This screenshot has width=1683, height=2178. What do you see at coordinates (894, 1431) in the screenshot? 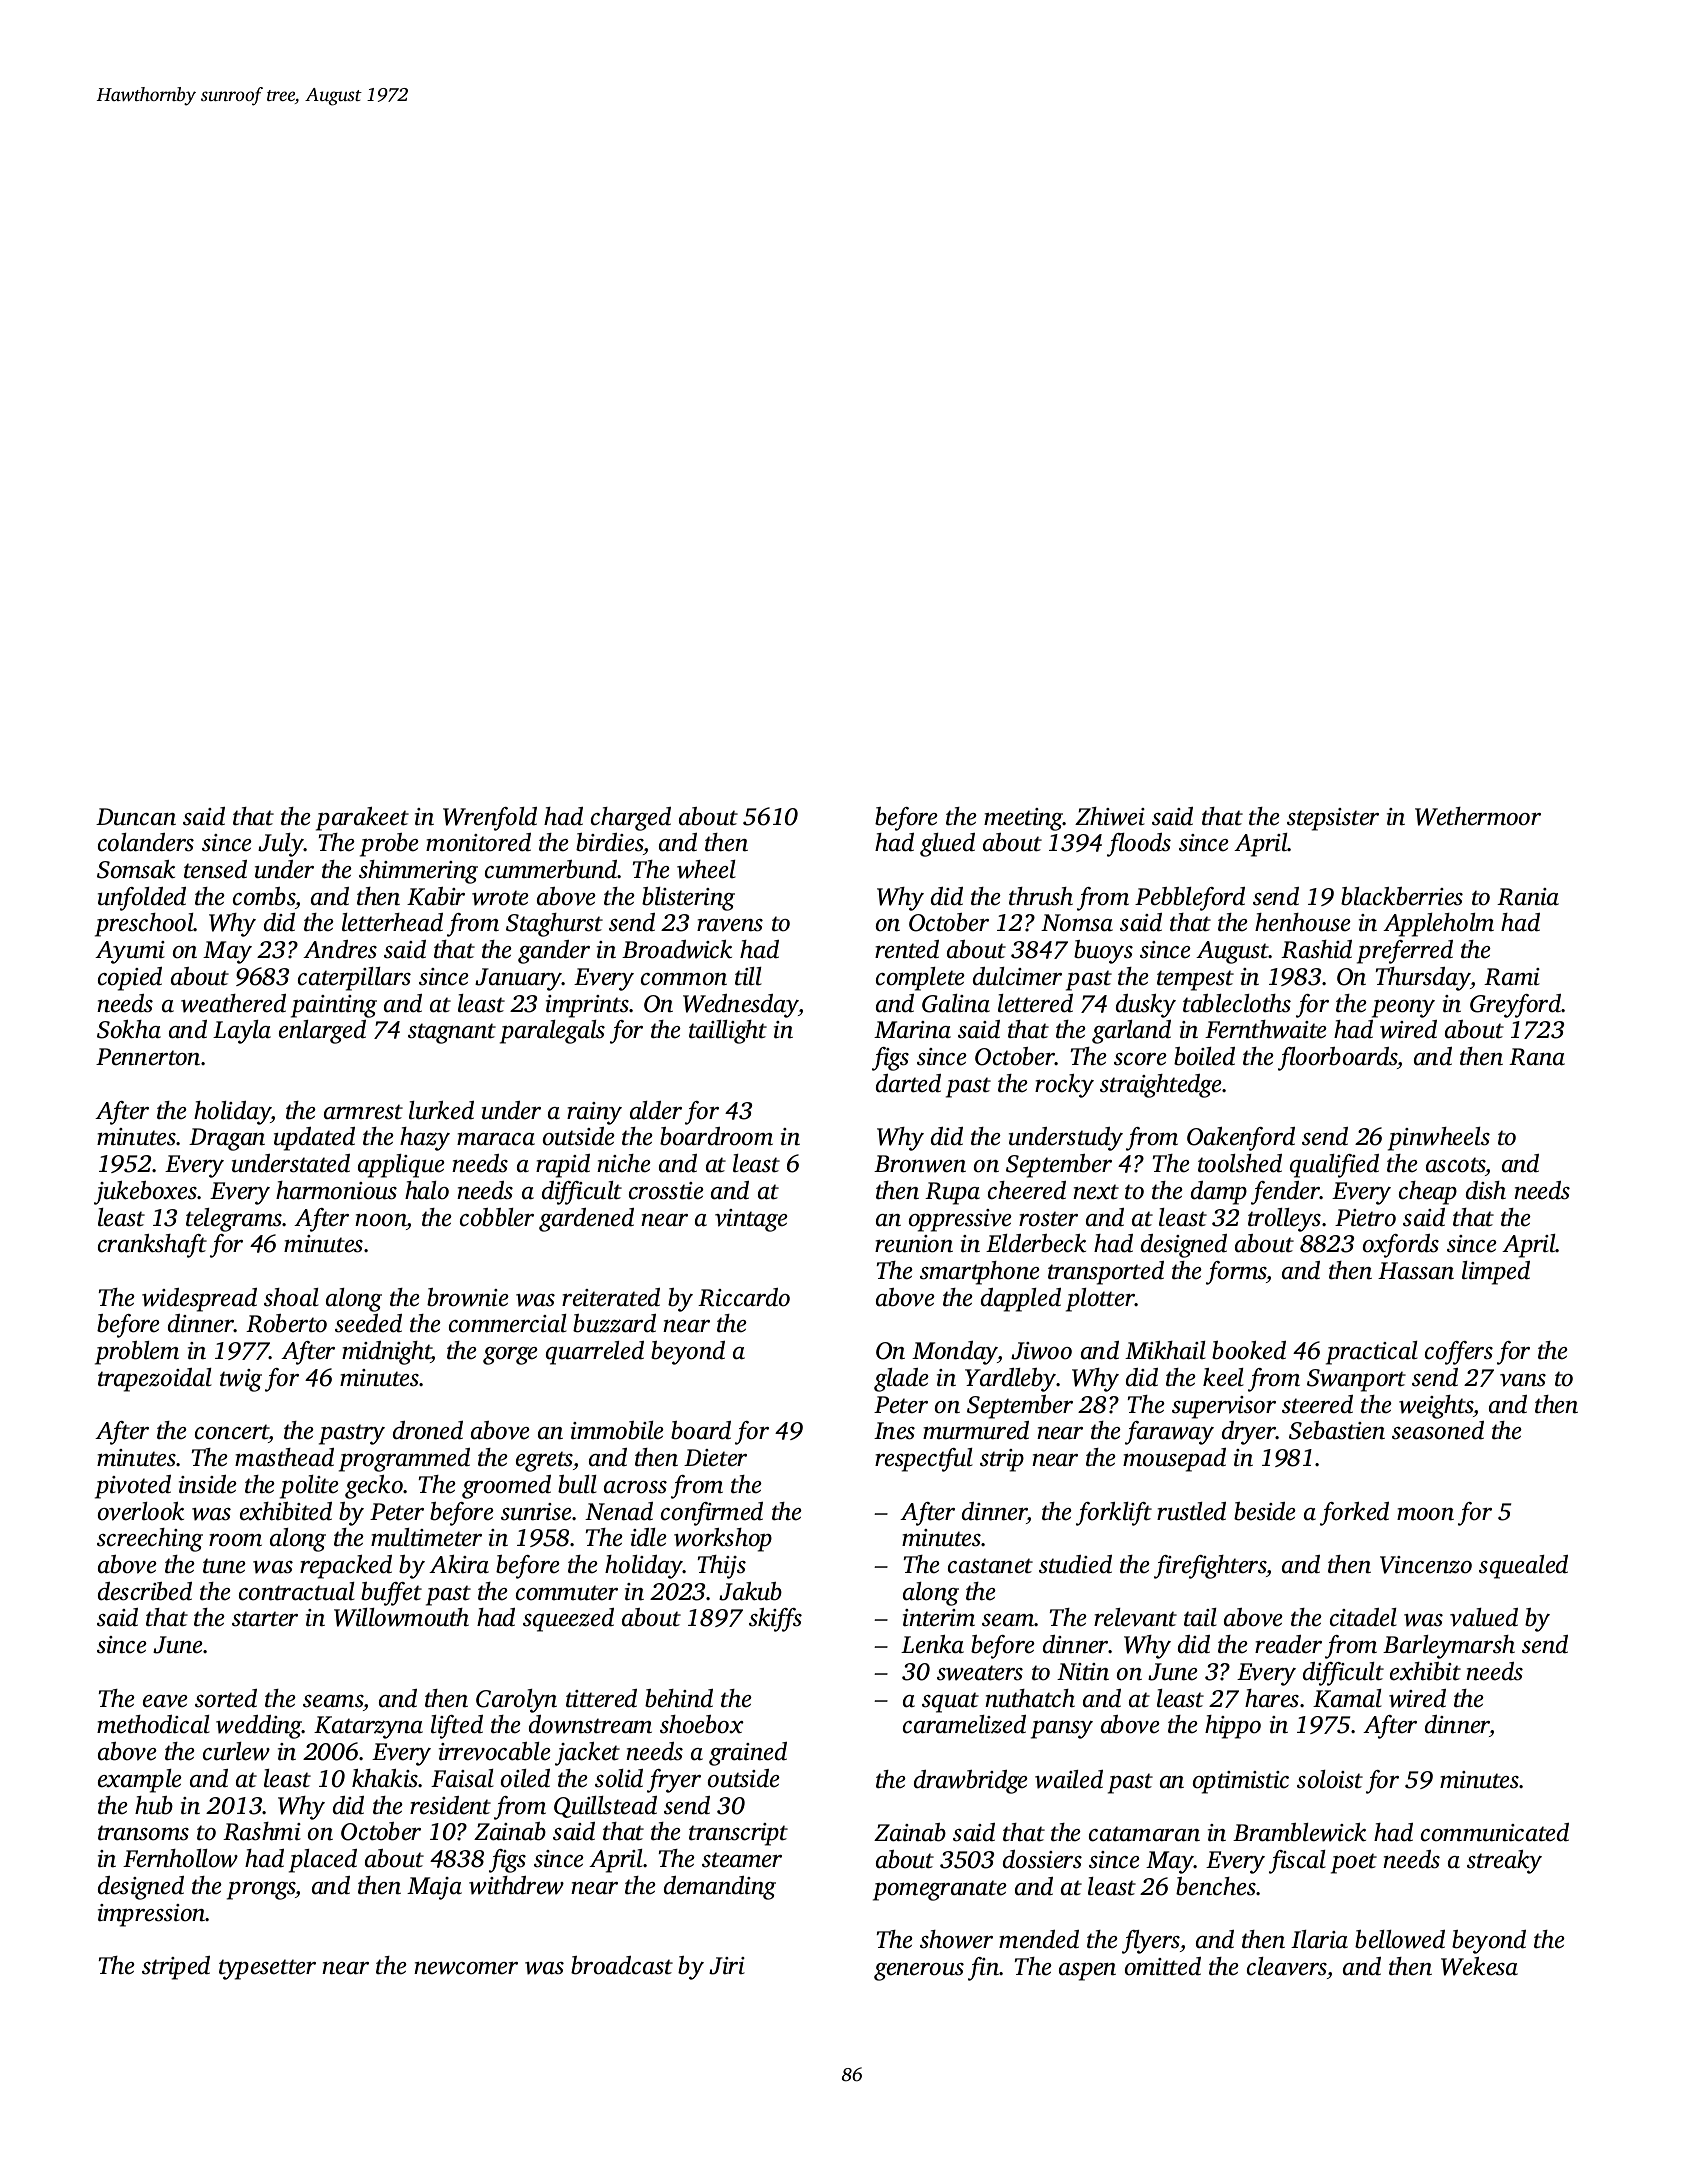
I see `Ines` at bounding box center [894, 1431].
